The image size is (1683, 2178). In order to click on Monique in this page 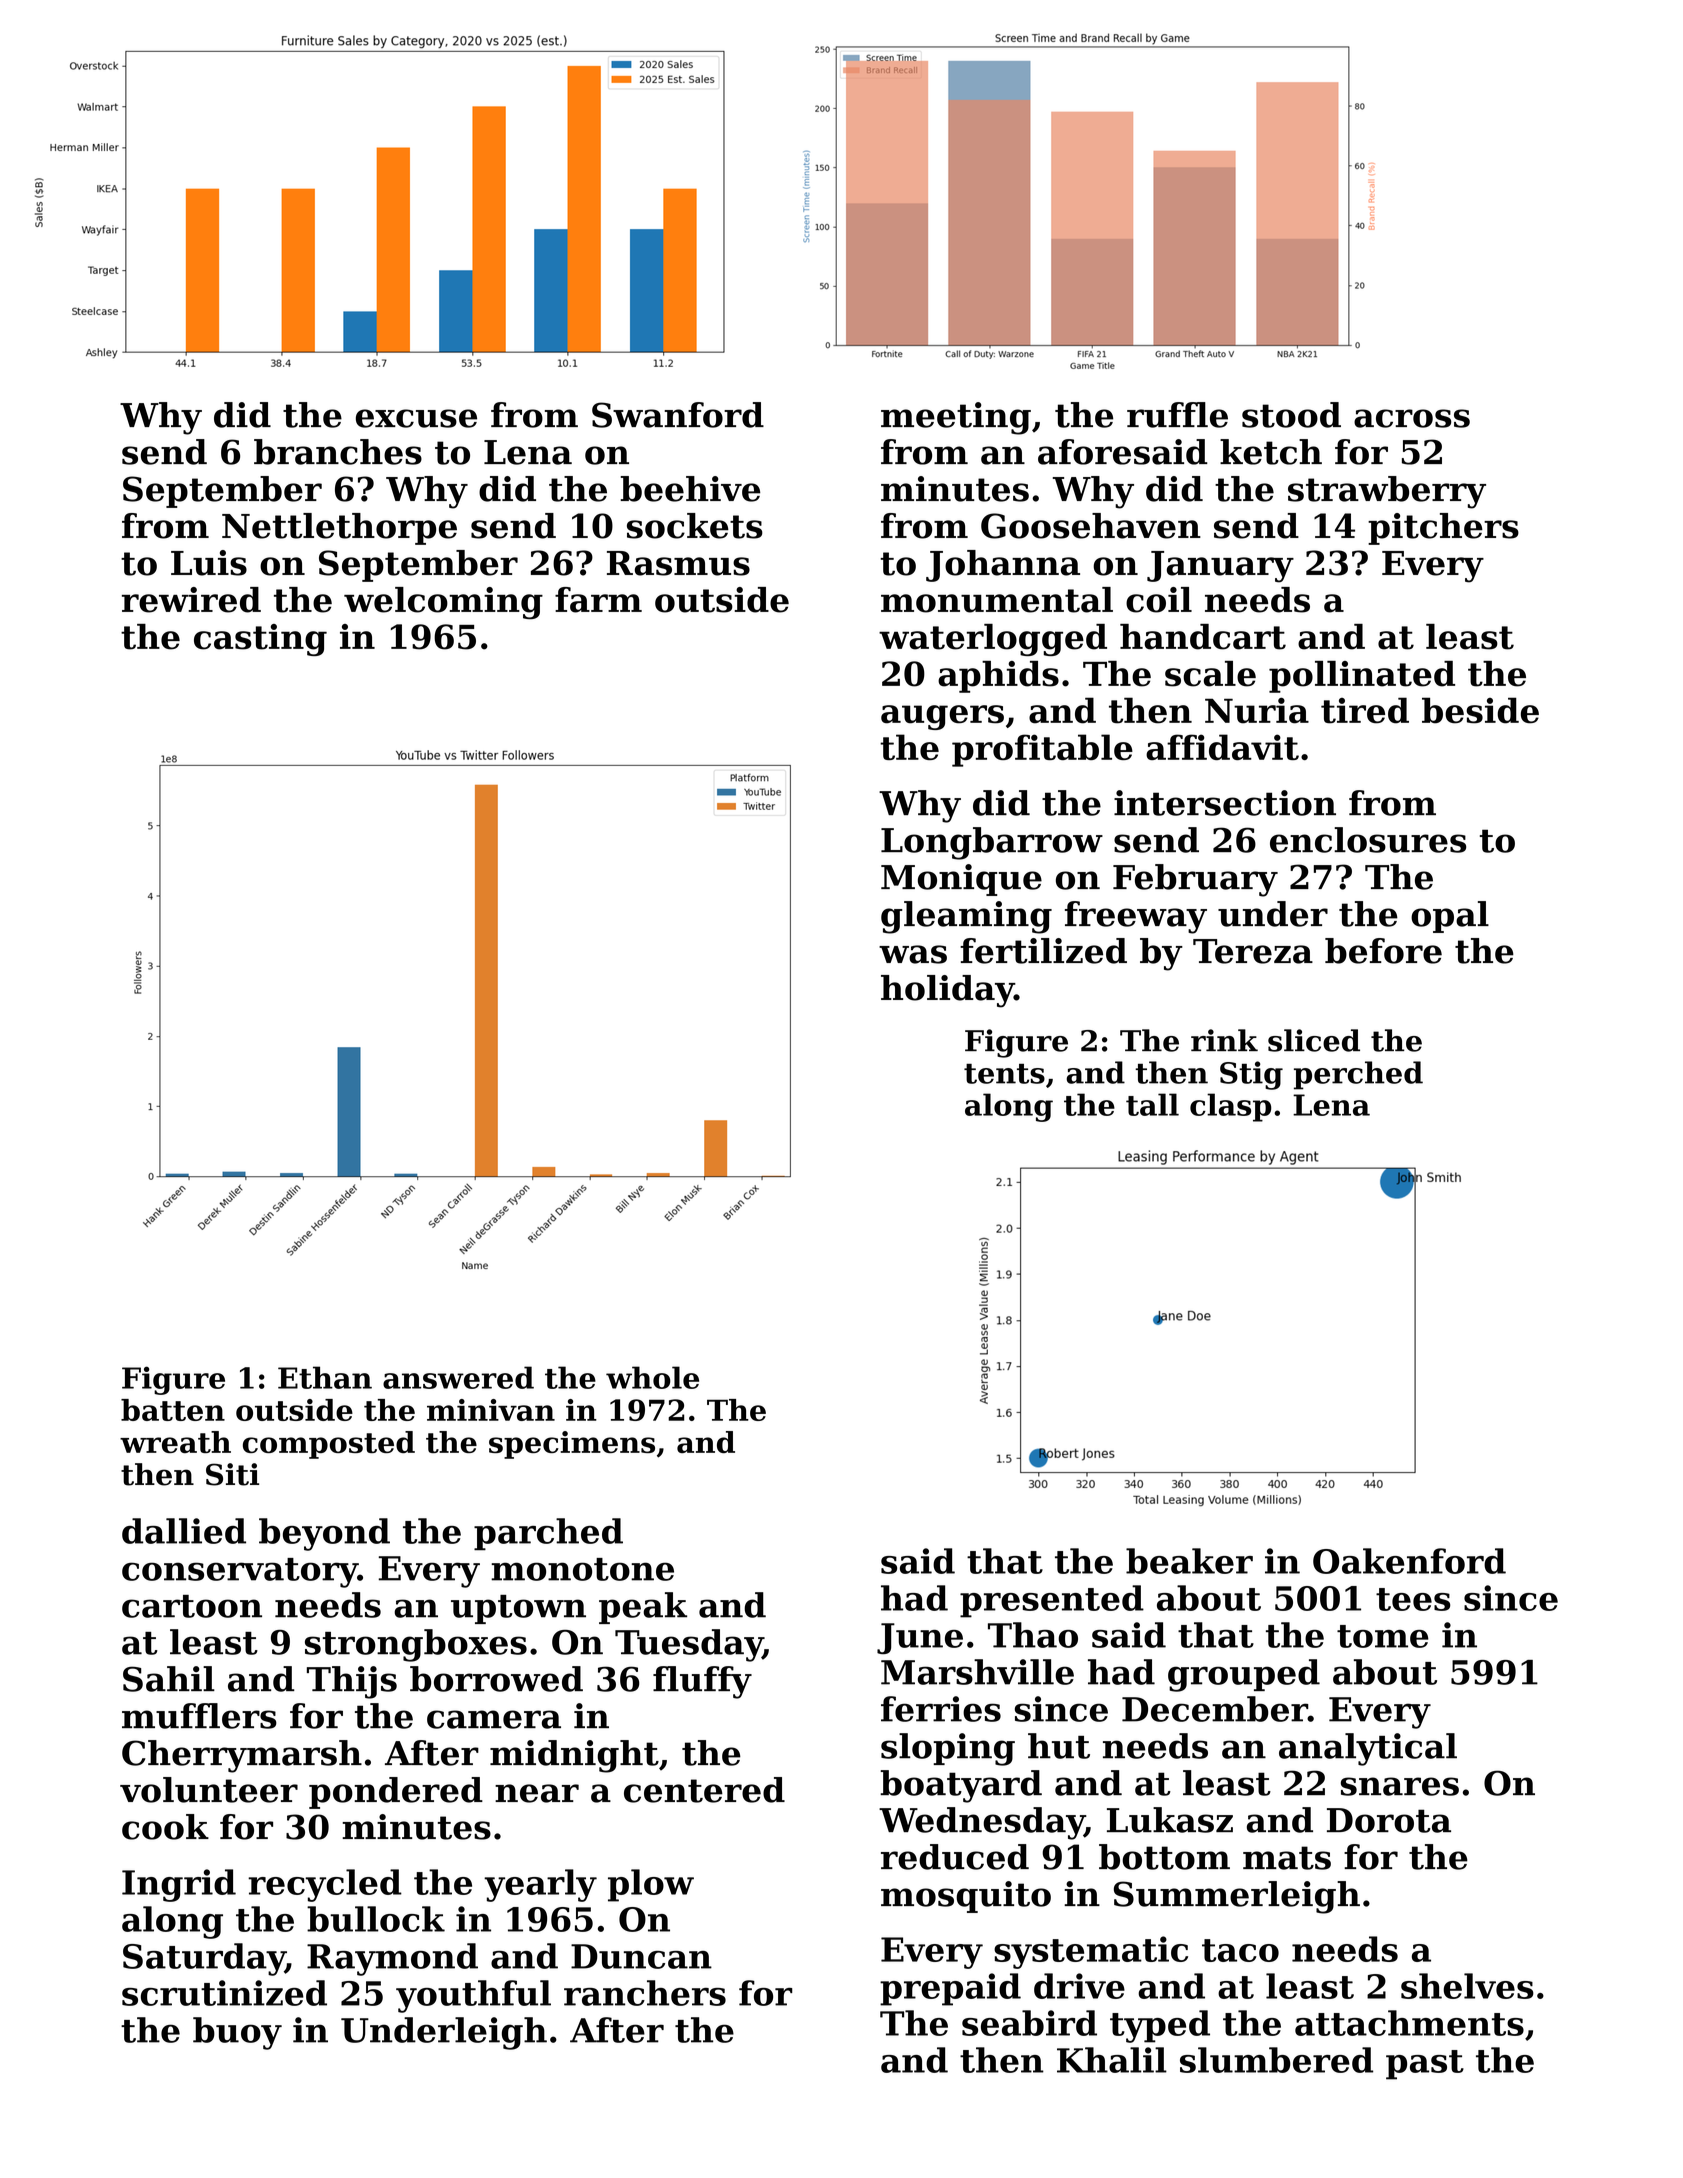, I will do `click(961, 880)`.
